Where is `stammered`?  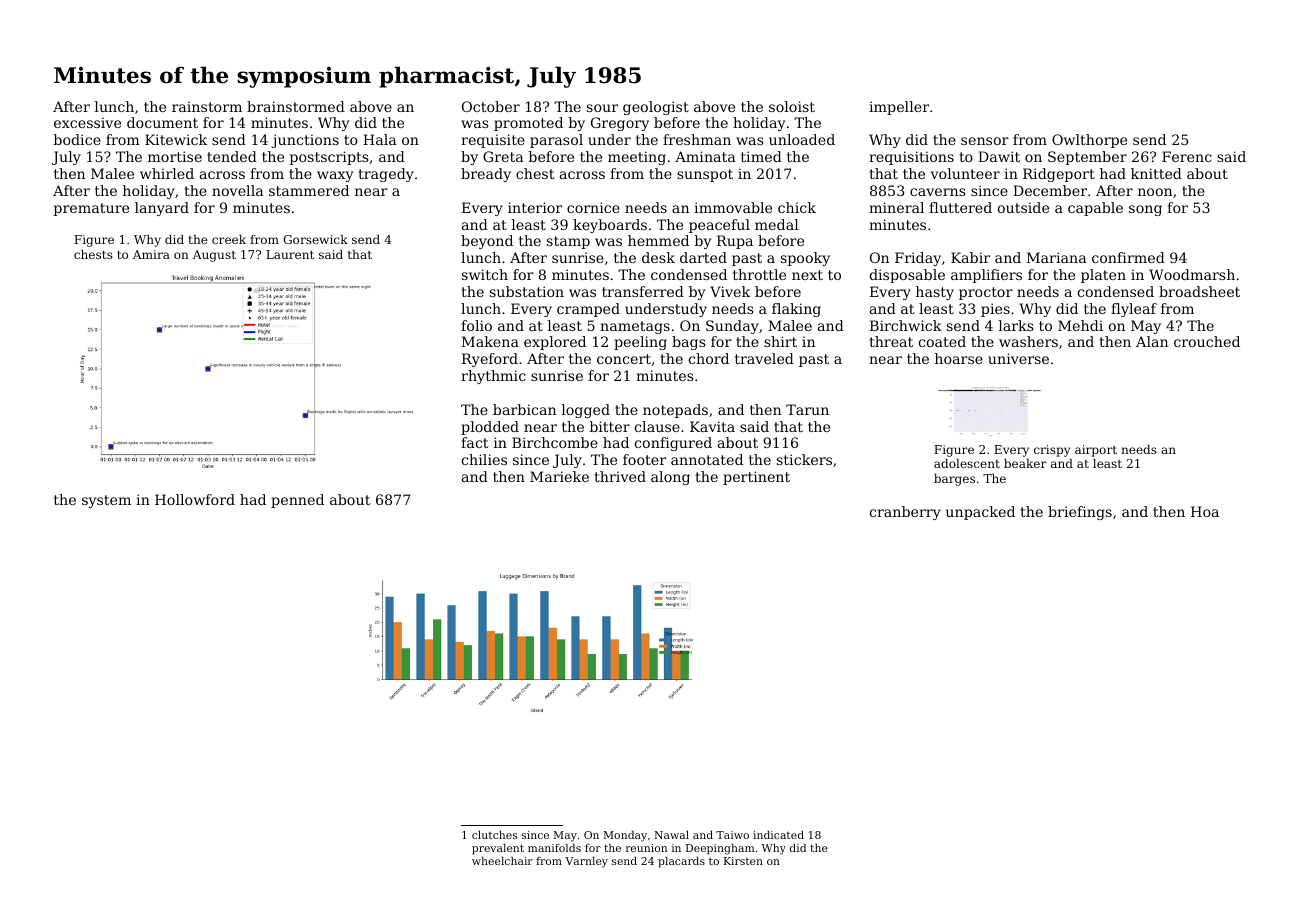
stammered is located at coordinates (309, 190).
